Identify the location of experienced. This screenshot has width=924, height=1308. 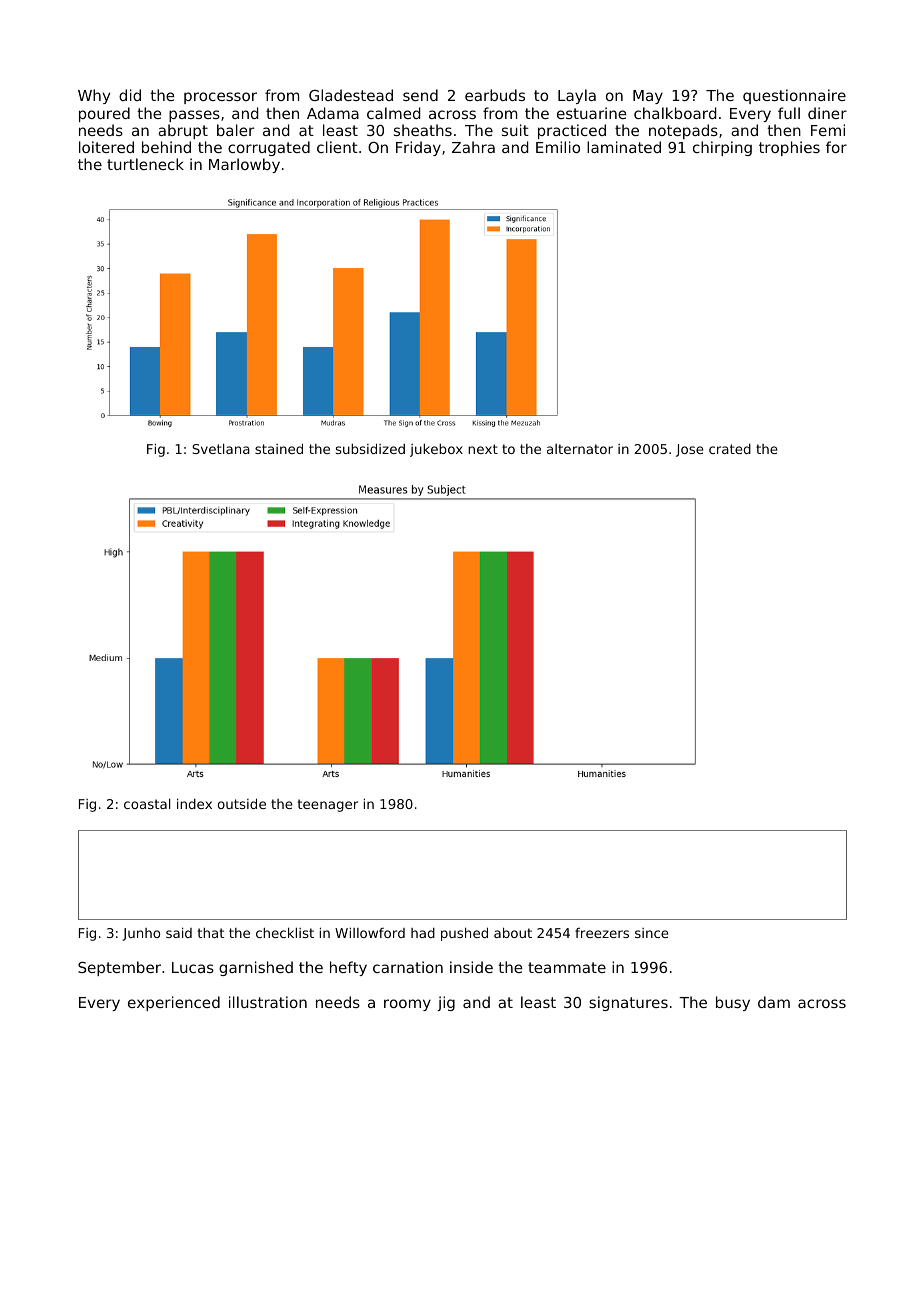
(174, 1003).
